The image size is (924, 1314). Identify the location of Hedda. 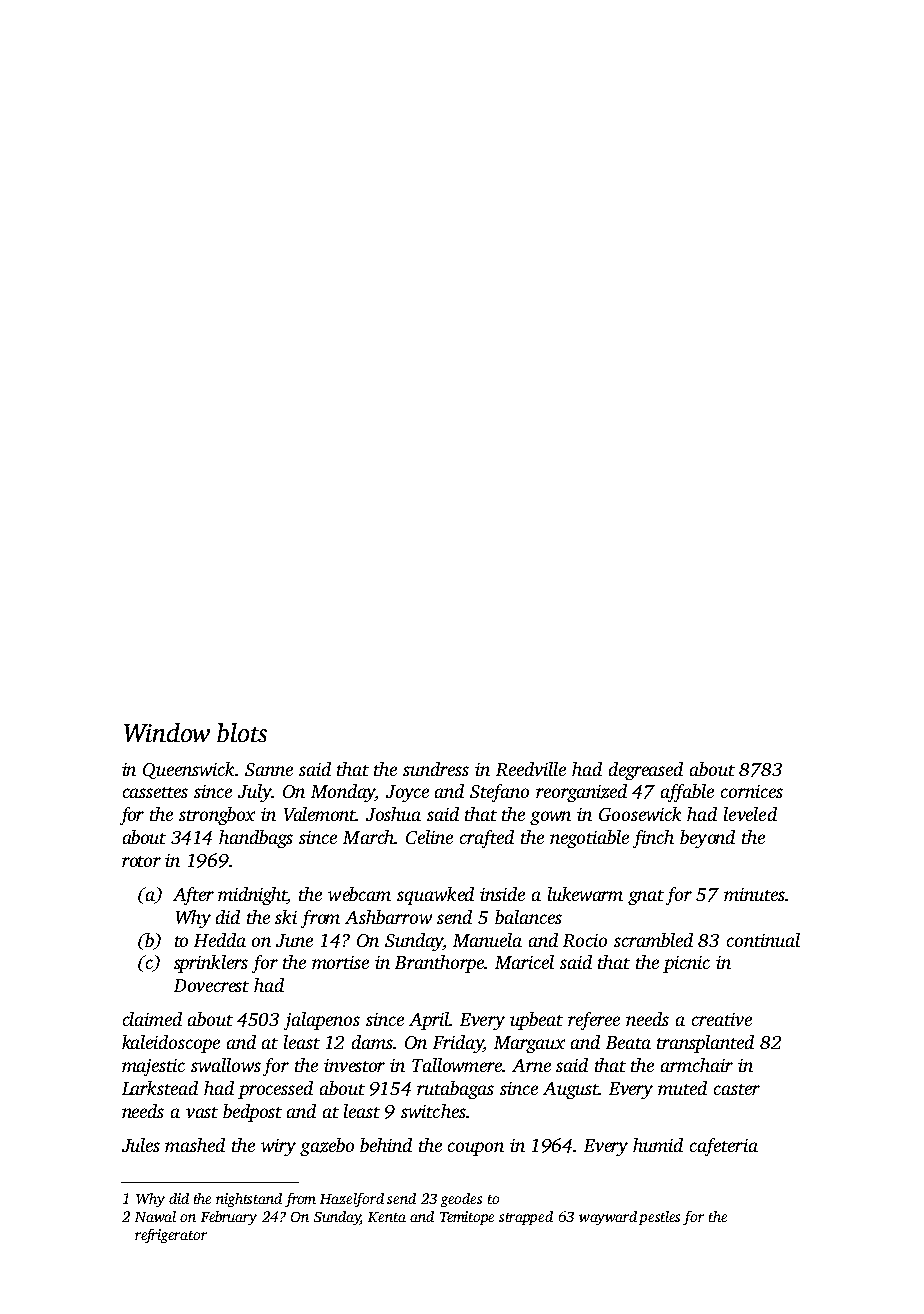
(220, 940).
